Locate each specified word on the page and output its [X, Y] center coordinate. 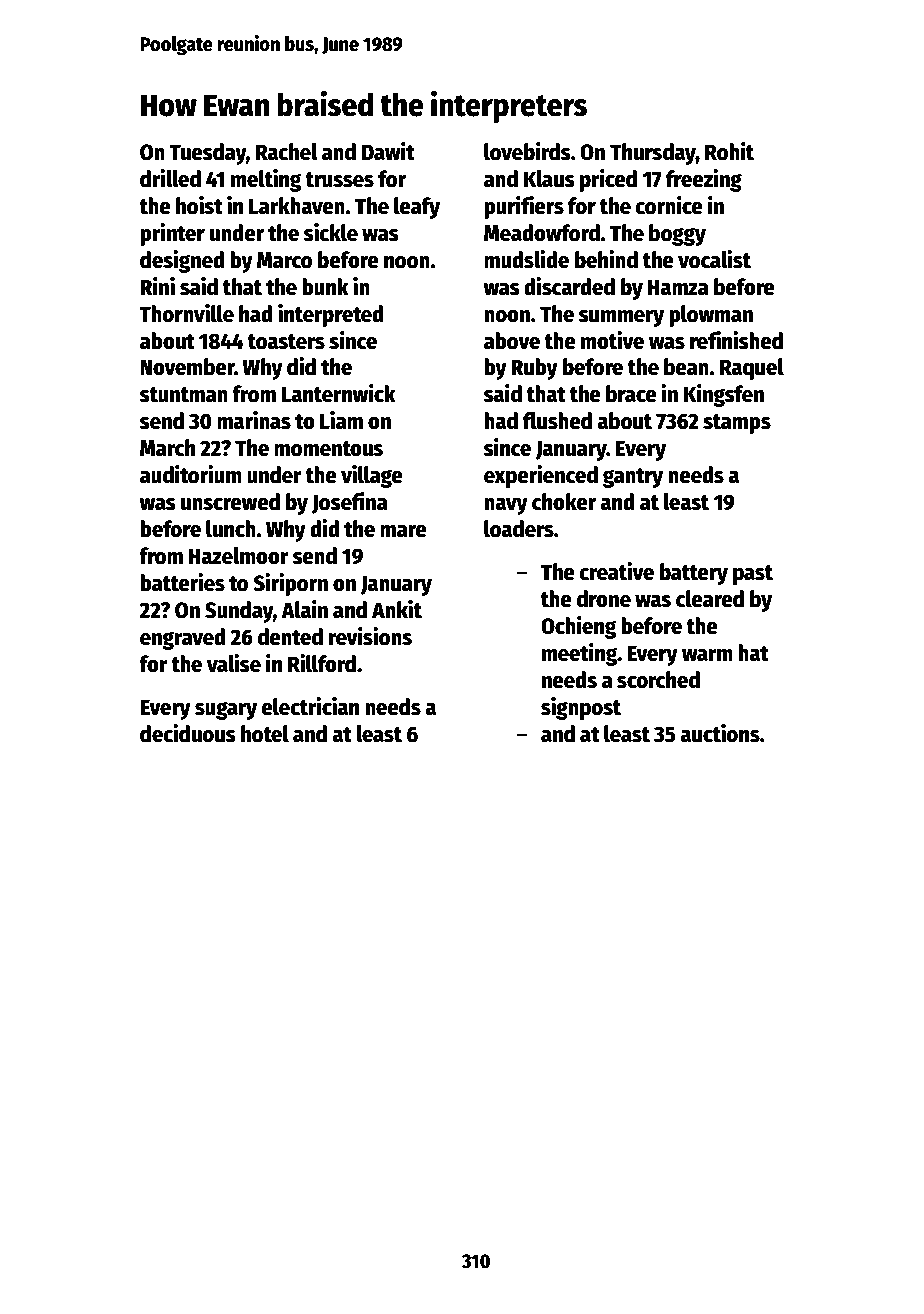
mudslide [526, 259]
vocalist [714, 259]
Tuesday [207, 154]
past [753, 575]
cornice [669, 205]
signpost [581, 708]
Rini [157, 286]
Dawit [388, 151]
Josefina [349, 503]
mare [403, 531]
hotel [265, 734]
